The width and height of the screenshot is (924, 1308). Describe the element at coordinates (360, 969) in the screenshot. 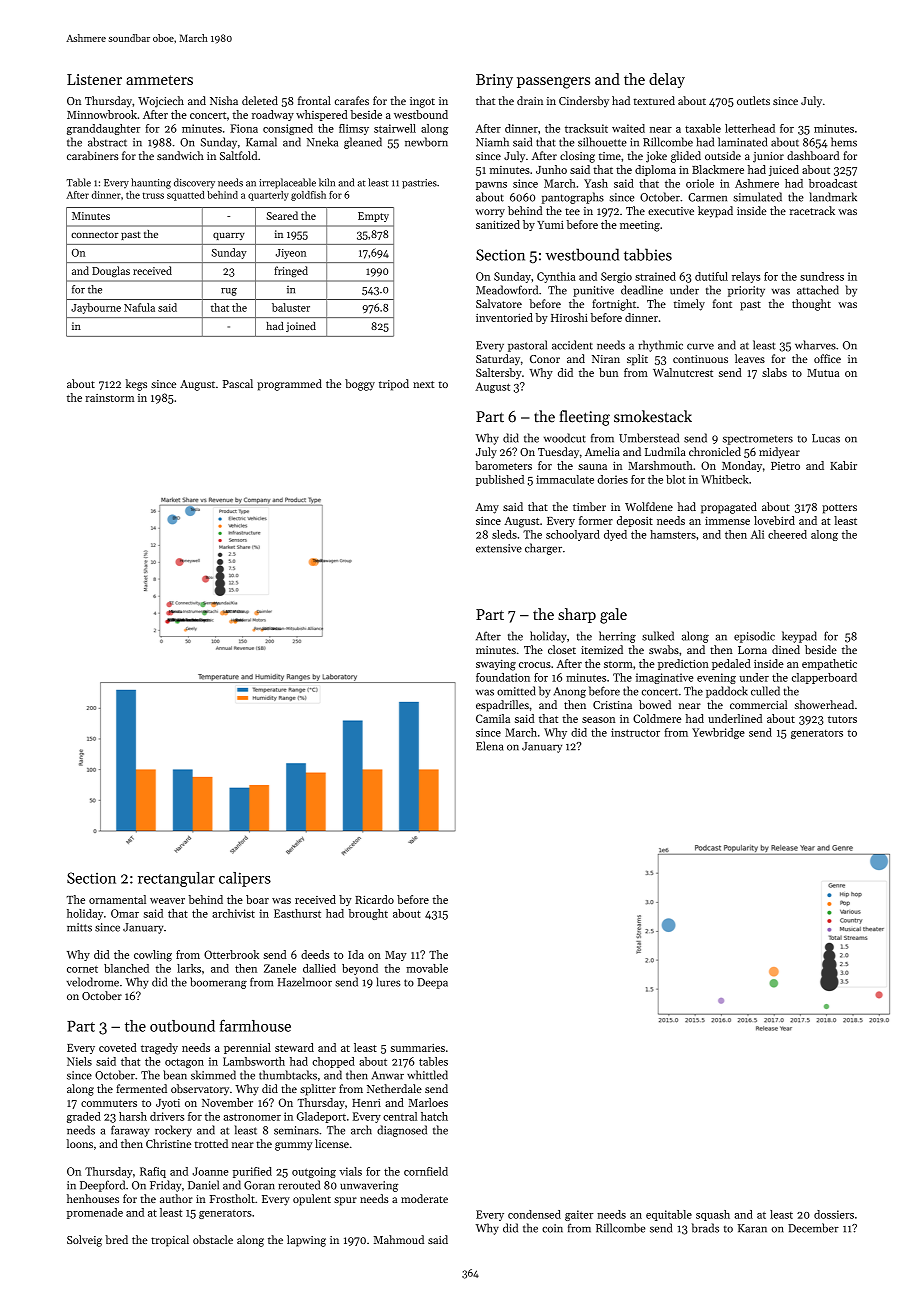

I see `beyond` at that location.
